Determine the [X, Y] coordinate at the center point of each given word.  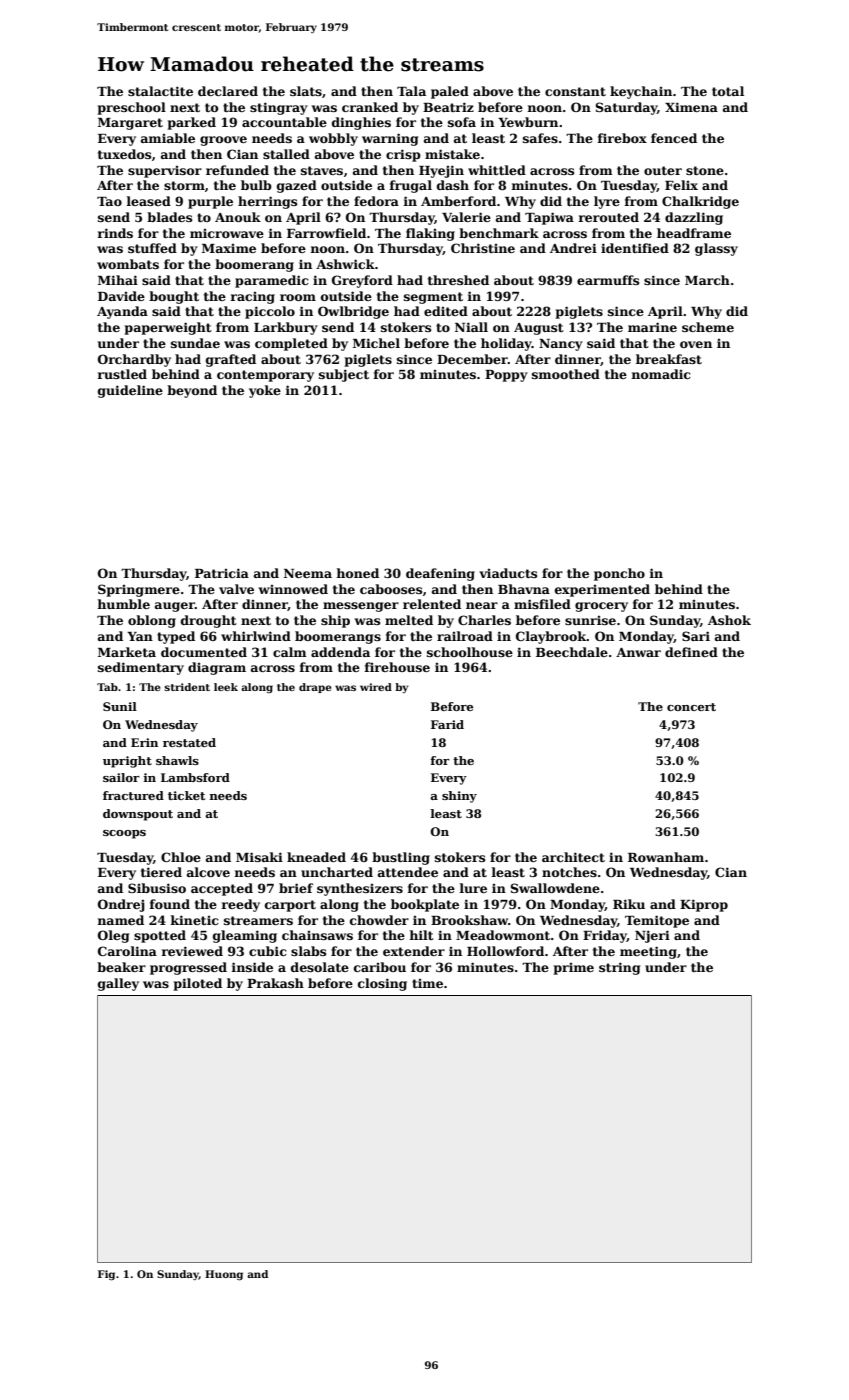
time [427, 983]
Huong [224, 1275]
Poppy [506, 376]
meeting [648, 952]
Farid [447, 724]
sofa [462, 122]
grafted [231, 360]
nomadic [661, 374]
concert [691, 707]
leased [148, 201]
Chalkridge [700, 202]
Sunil [120, 706]
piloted [198, 984]
